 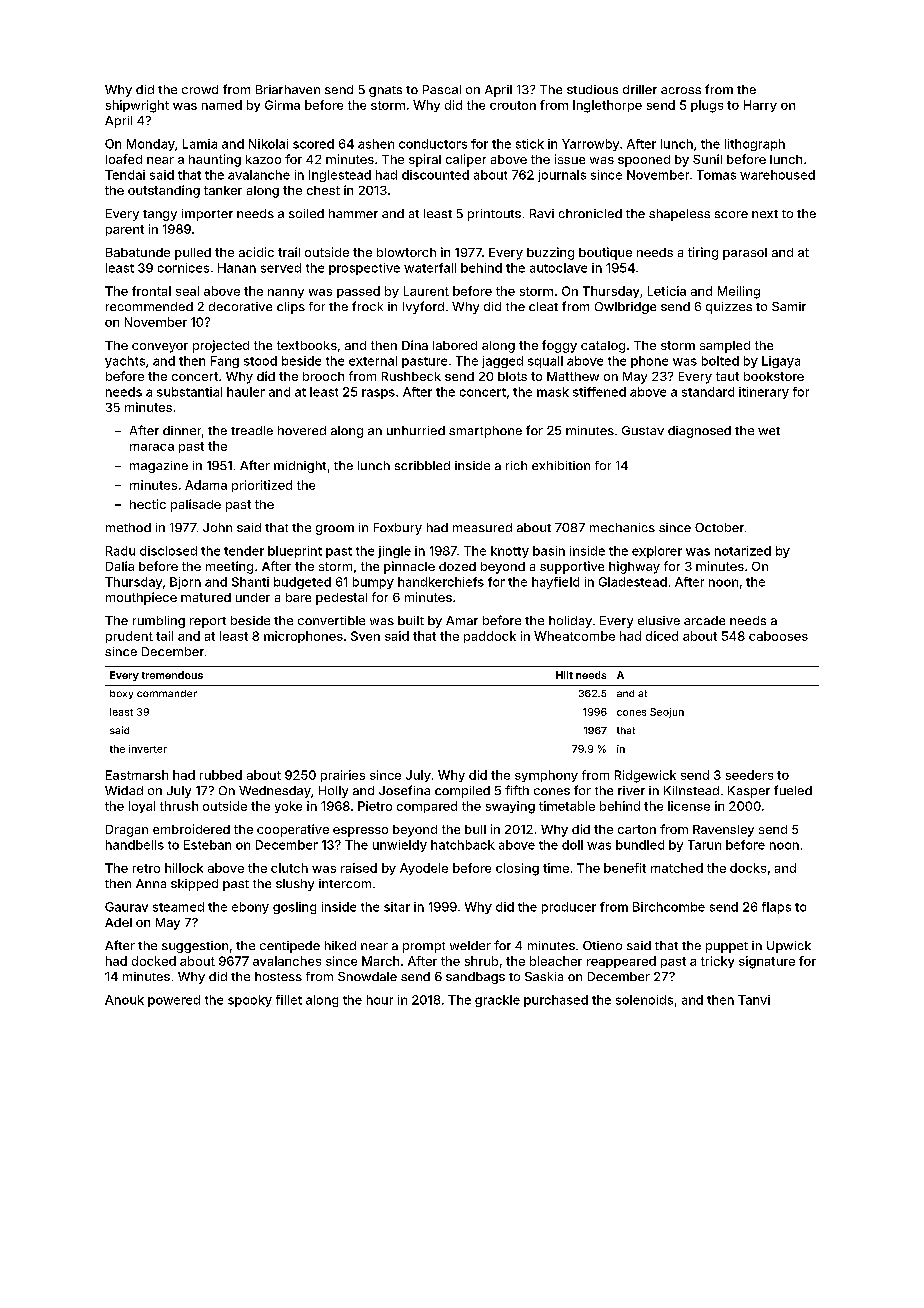 I want to click on crowd, so click(x=200, y=89).
